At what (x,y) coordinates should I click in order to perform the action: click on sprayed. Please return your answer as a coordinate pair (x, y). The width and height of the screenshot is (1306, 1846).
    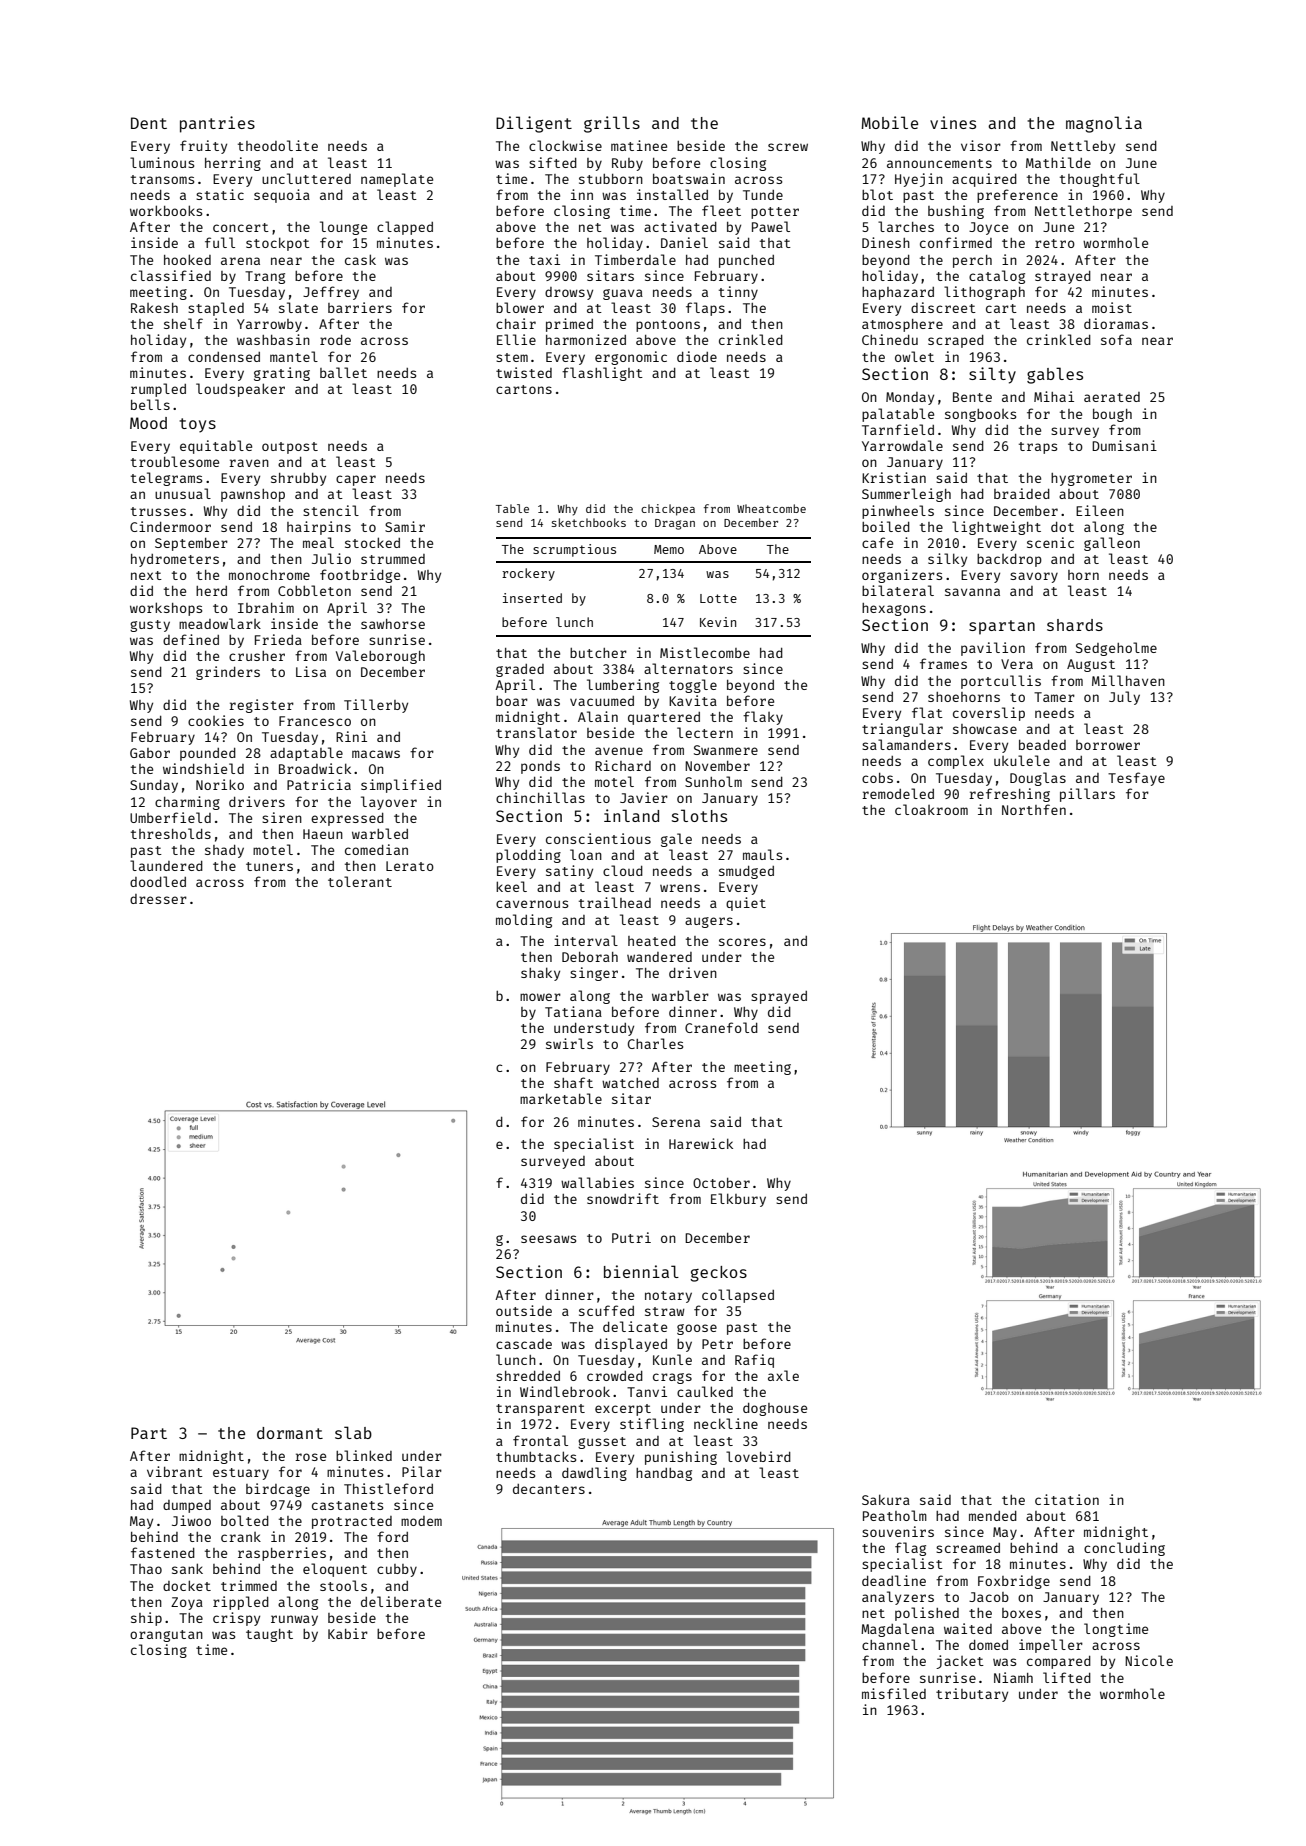
    Looking at the image, I should click on (779, 997).
